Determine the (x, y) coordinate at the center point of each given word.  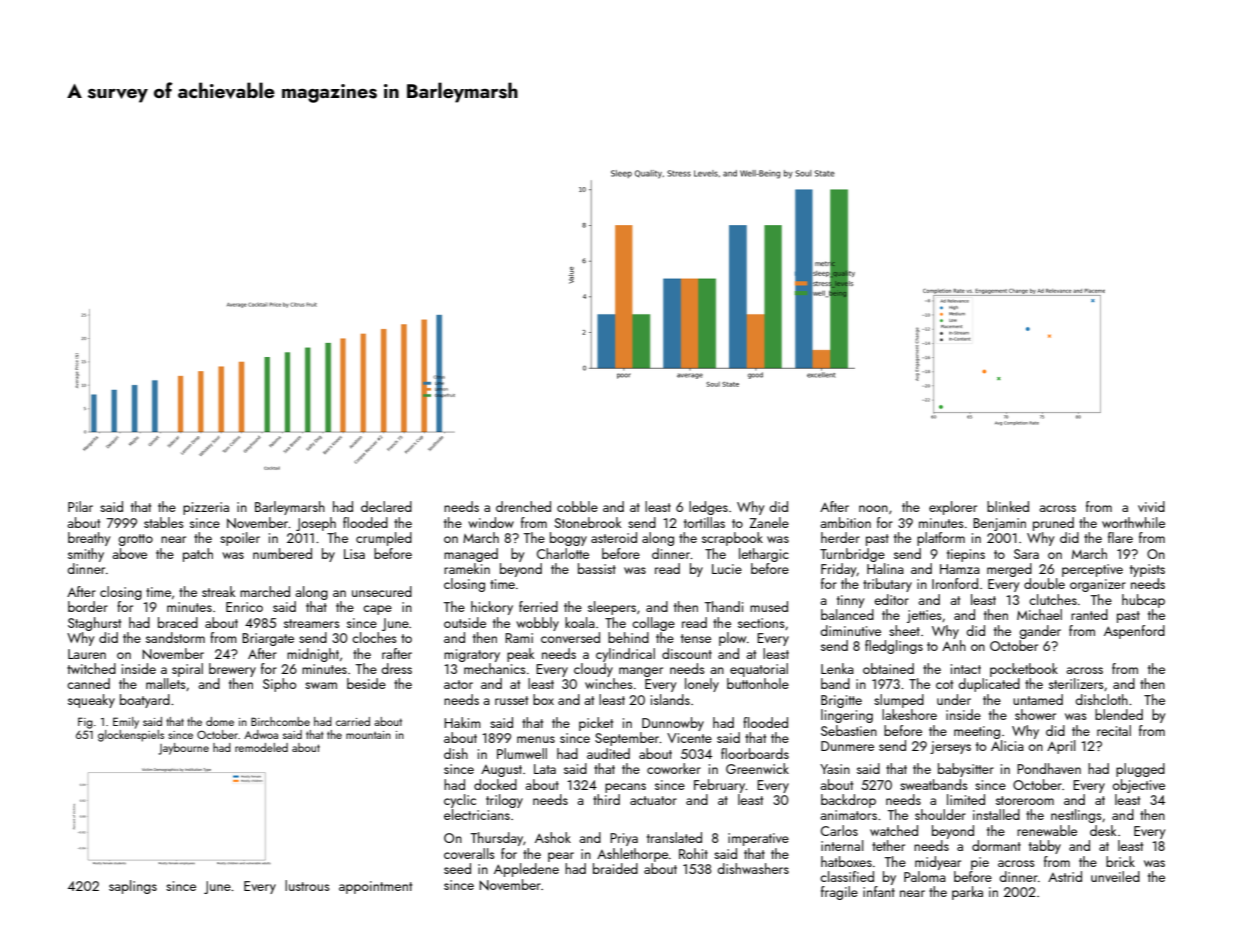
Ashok (553, 837)
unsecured (382, 591)
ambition (845, 522)
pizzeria (206, 508)
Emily (126, 723)
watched (894, 830)
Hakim (462, 722)
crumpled (384, 539)
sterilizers (1076, 683)
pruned (1053, 524)
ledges (708, 508)
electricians (477, 814)
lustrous (307, 885)
